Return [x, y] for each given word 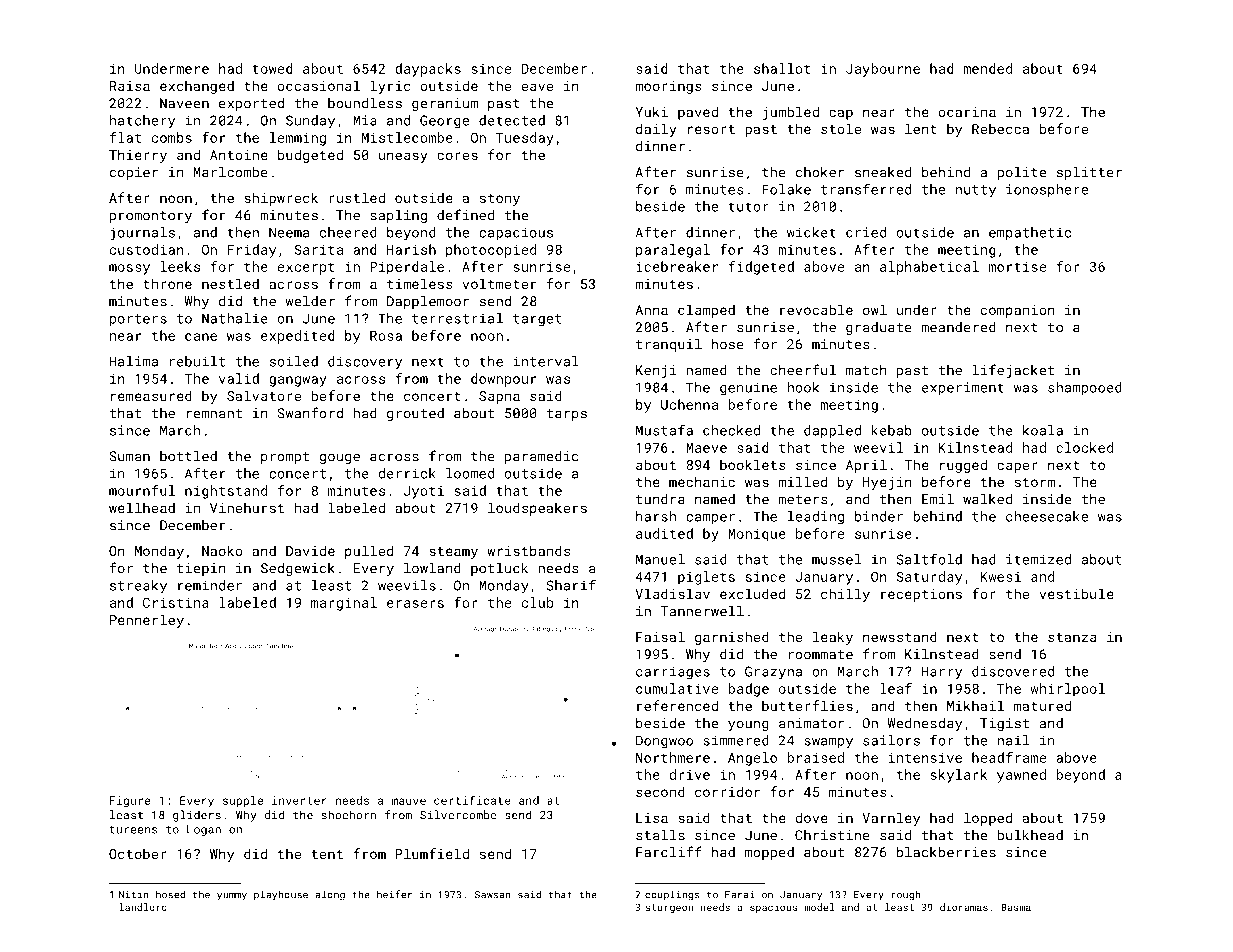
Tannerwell [702, 611]
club [537, 602]
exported [251, 104]
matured [1042, 705]
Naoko [222, 550]
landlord [143, 907]
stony [500, 200]
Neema [289, 232]
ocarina [967, 112]
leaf [896, 688]
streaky [138, 586]
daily [656, 130]
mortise [1017, 267]
